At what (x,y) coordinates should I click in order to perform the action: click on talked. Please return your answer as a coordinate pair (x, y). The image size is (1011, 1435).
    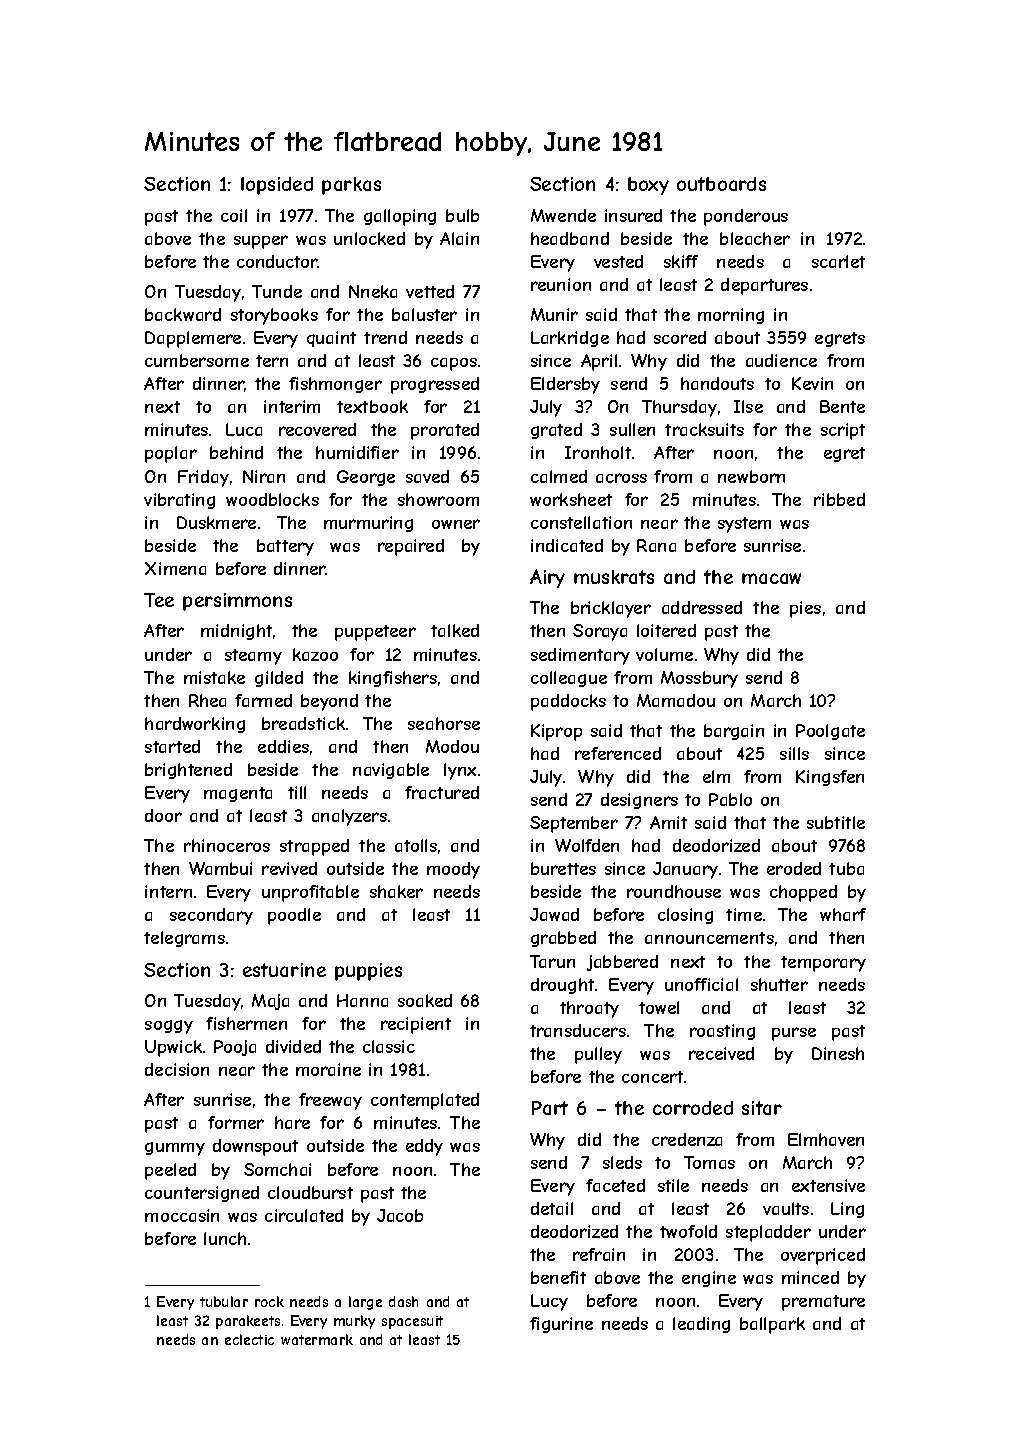
    Looking at the image, I should click on (455, 630).
